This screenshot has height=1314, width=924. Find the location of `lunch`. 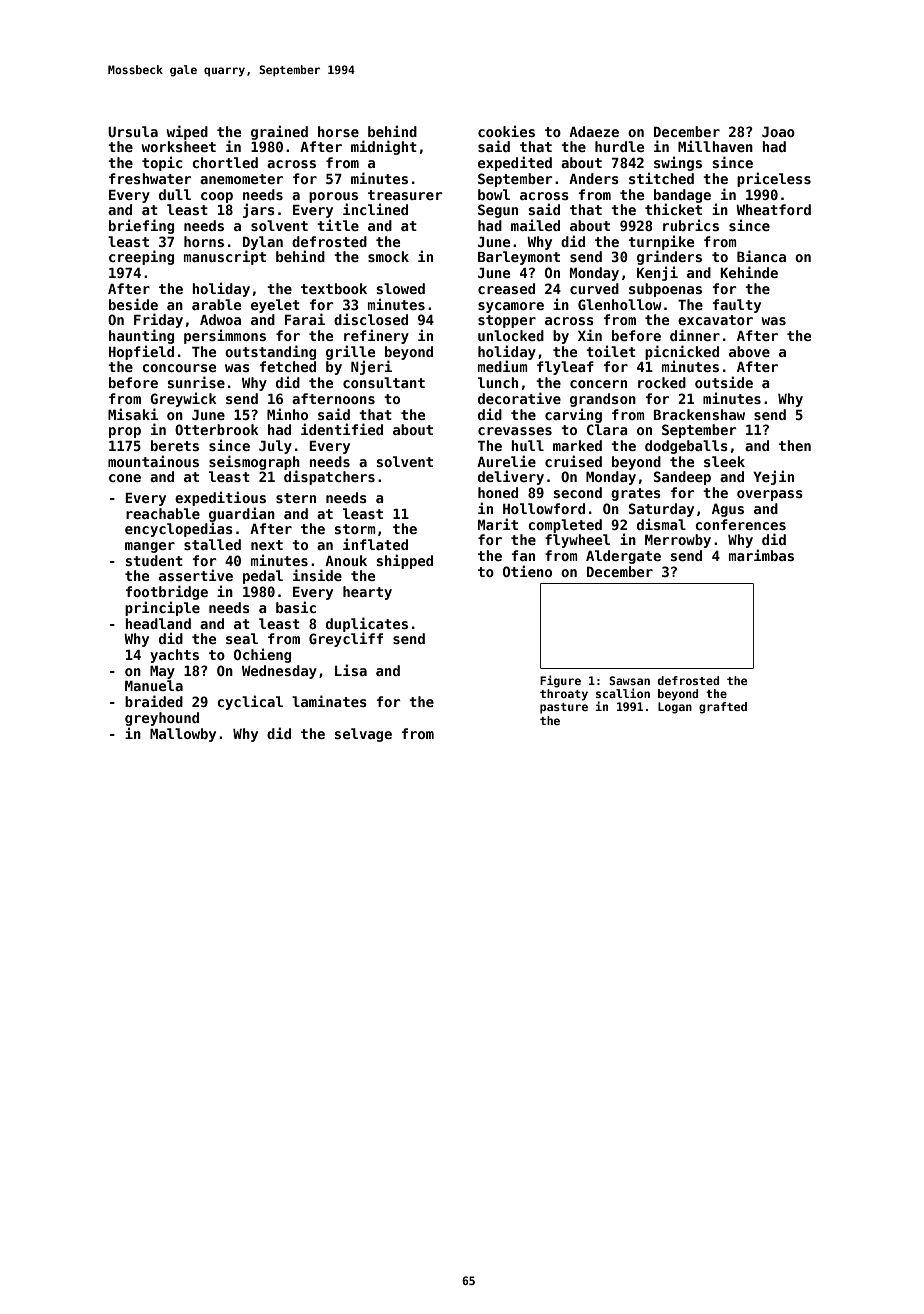

lunch is located at coordinates (498, 382).
